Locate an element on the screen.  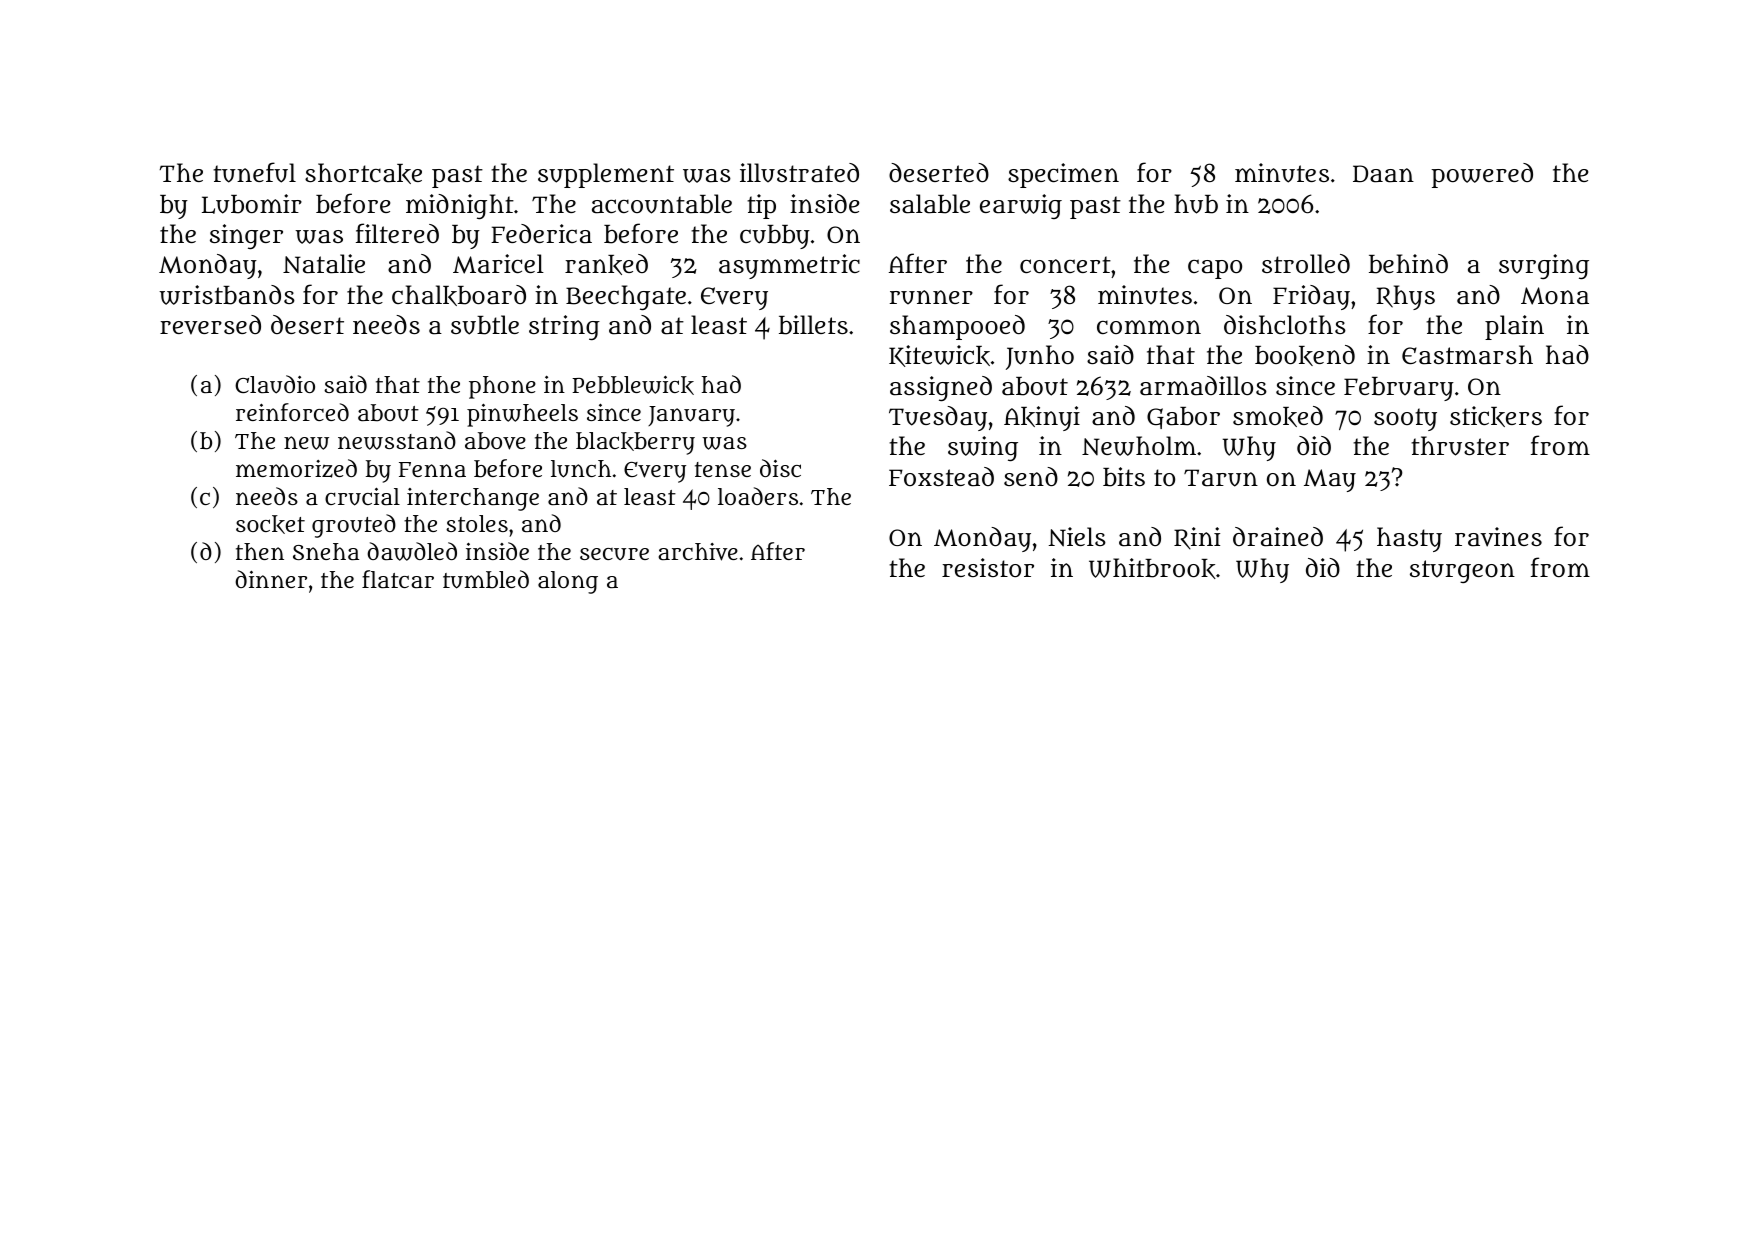
hasty is located at coordinates (1409, 539).
